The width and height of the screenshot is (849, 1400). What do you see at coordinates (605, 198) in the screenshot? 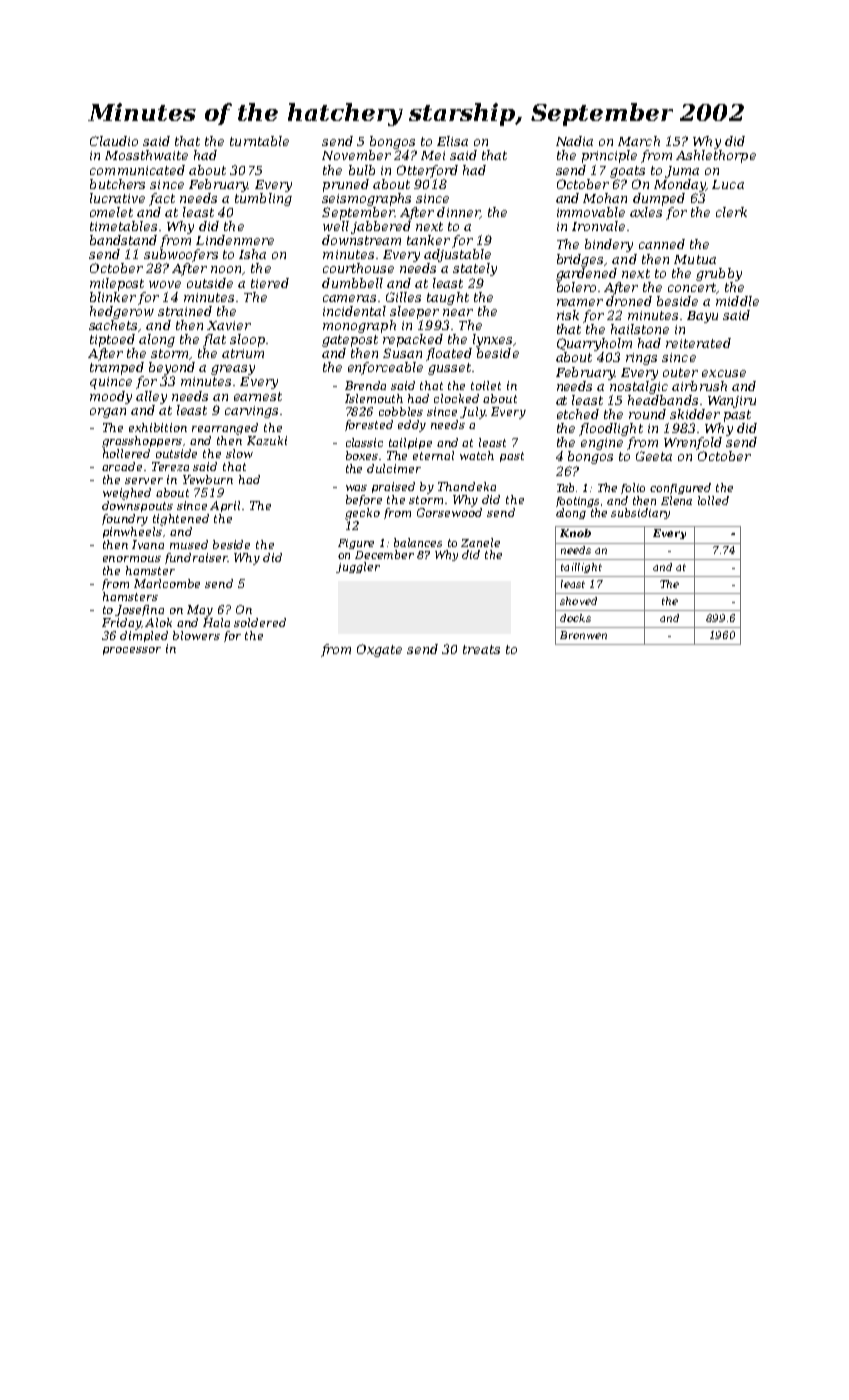
I see `Mohan` at bounding box center [605, 198].
